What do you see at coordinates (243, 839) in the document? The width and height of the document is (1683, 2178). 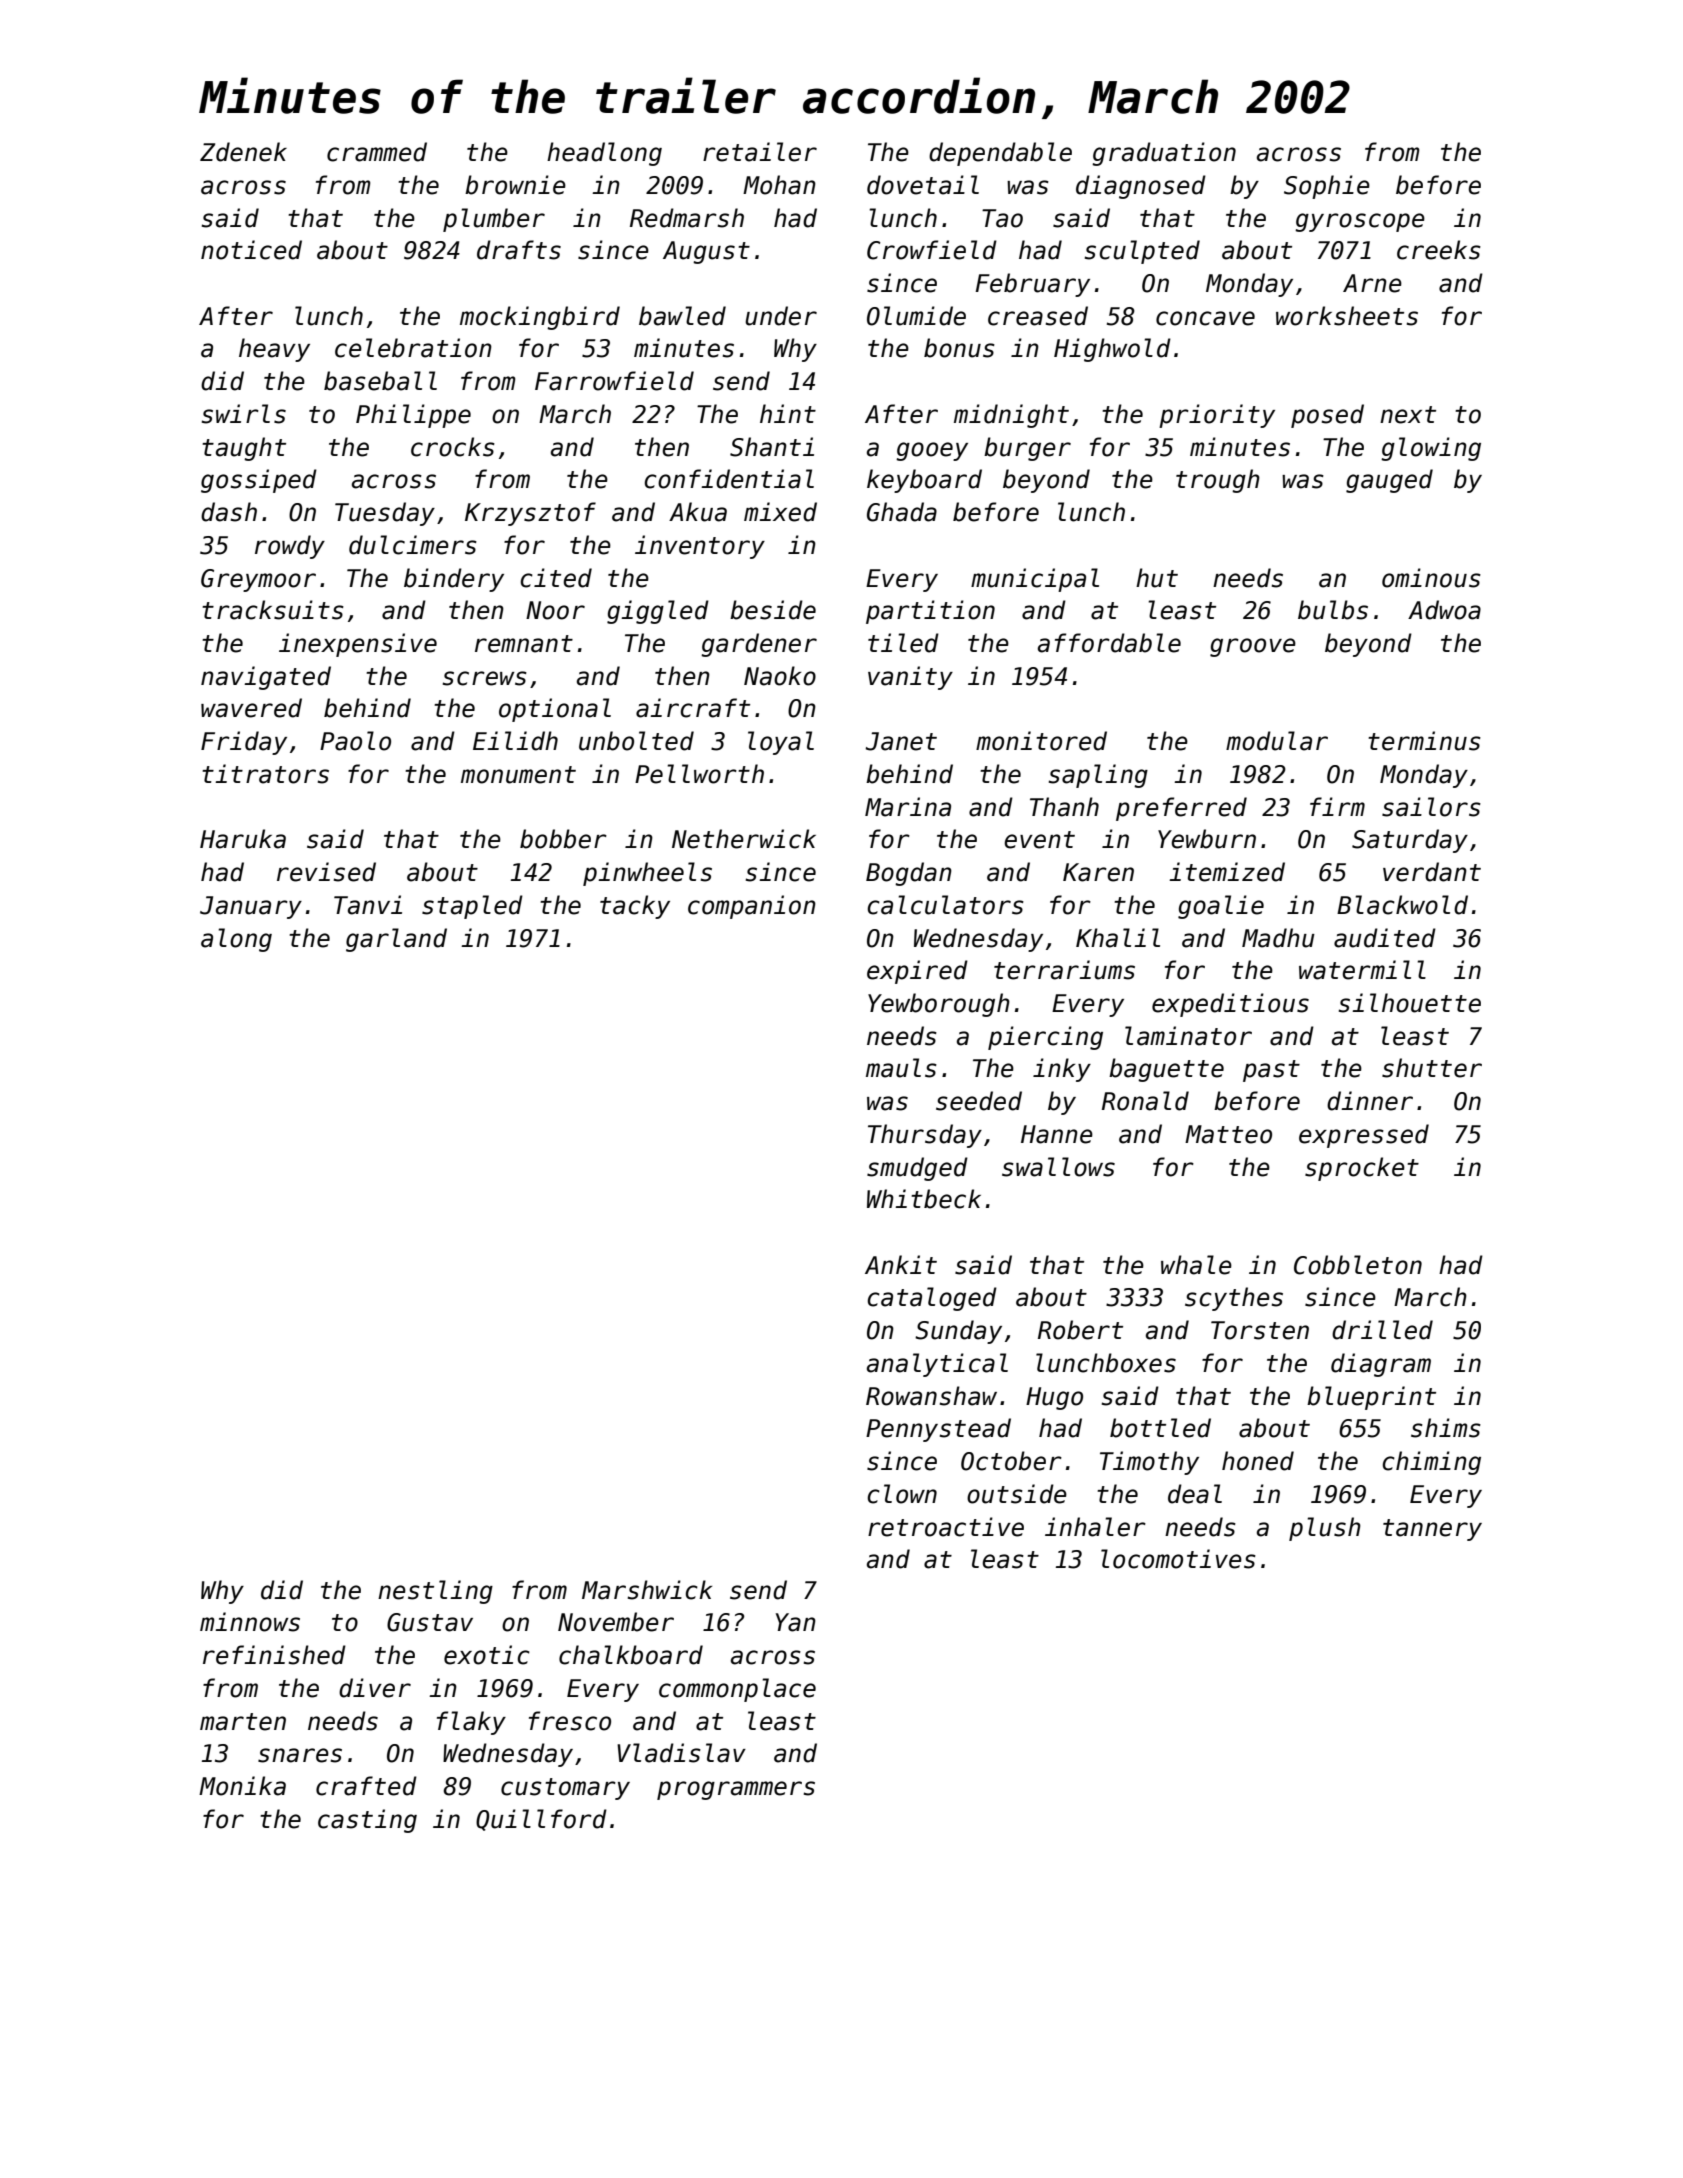 I see `Haruka` at bounding box center [243, 839].
